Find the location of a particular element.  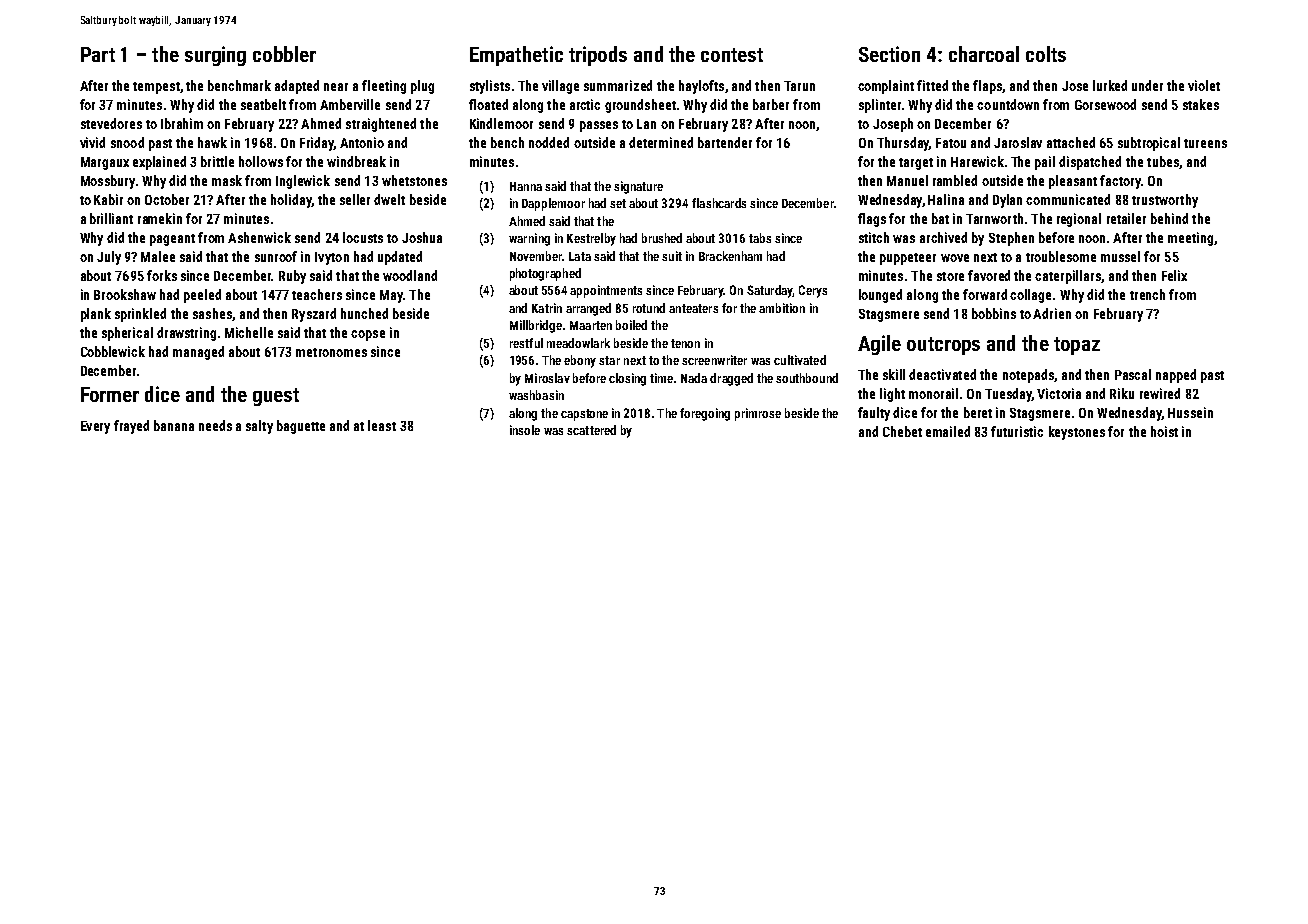

October is located at coordinates (167, 199).
